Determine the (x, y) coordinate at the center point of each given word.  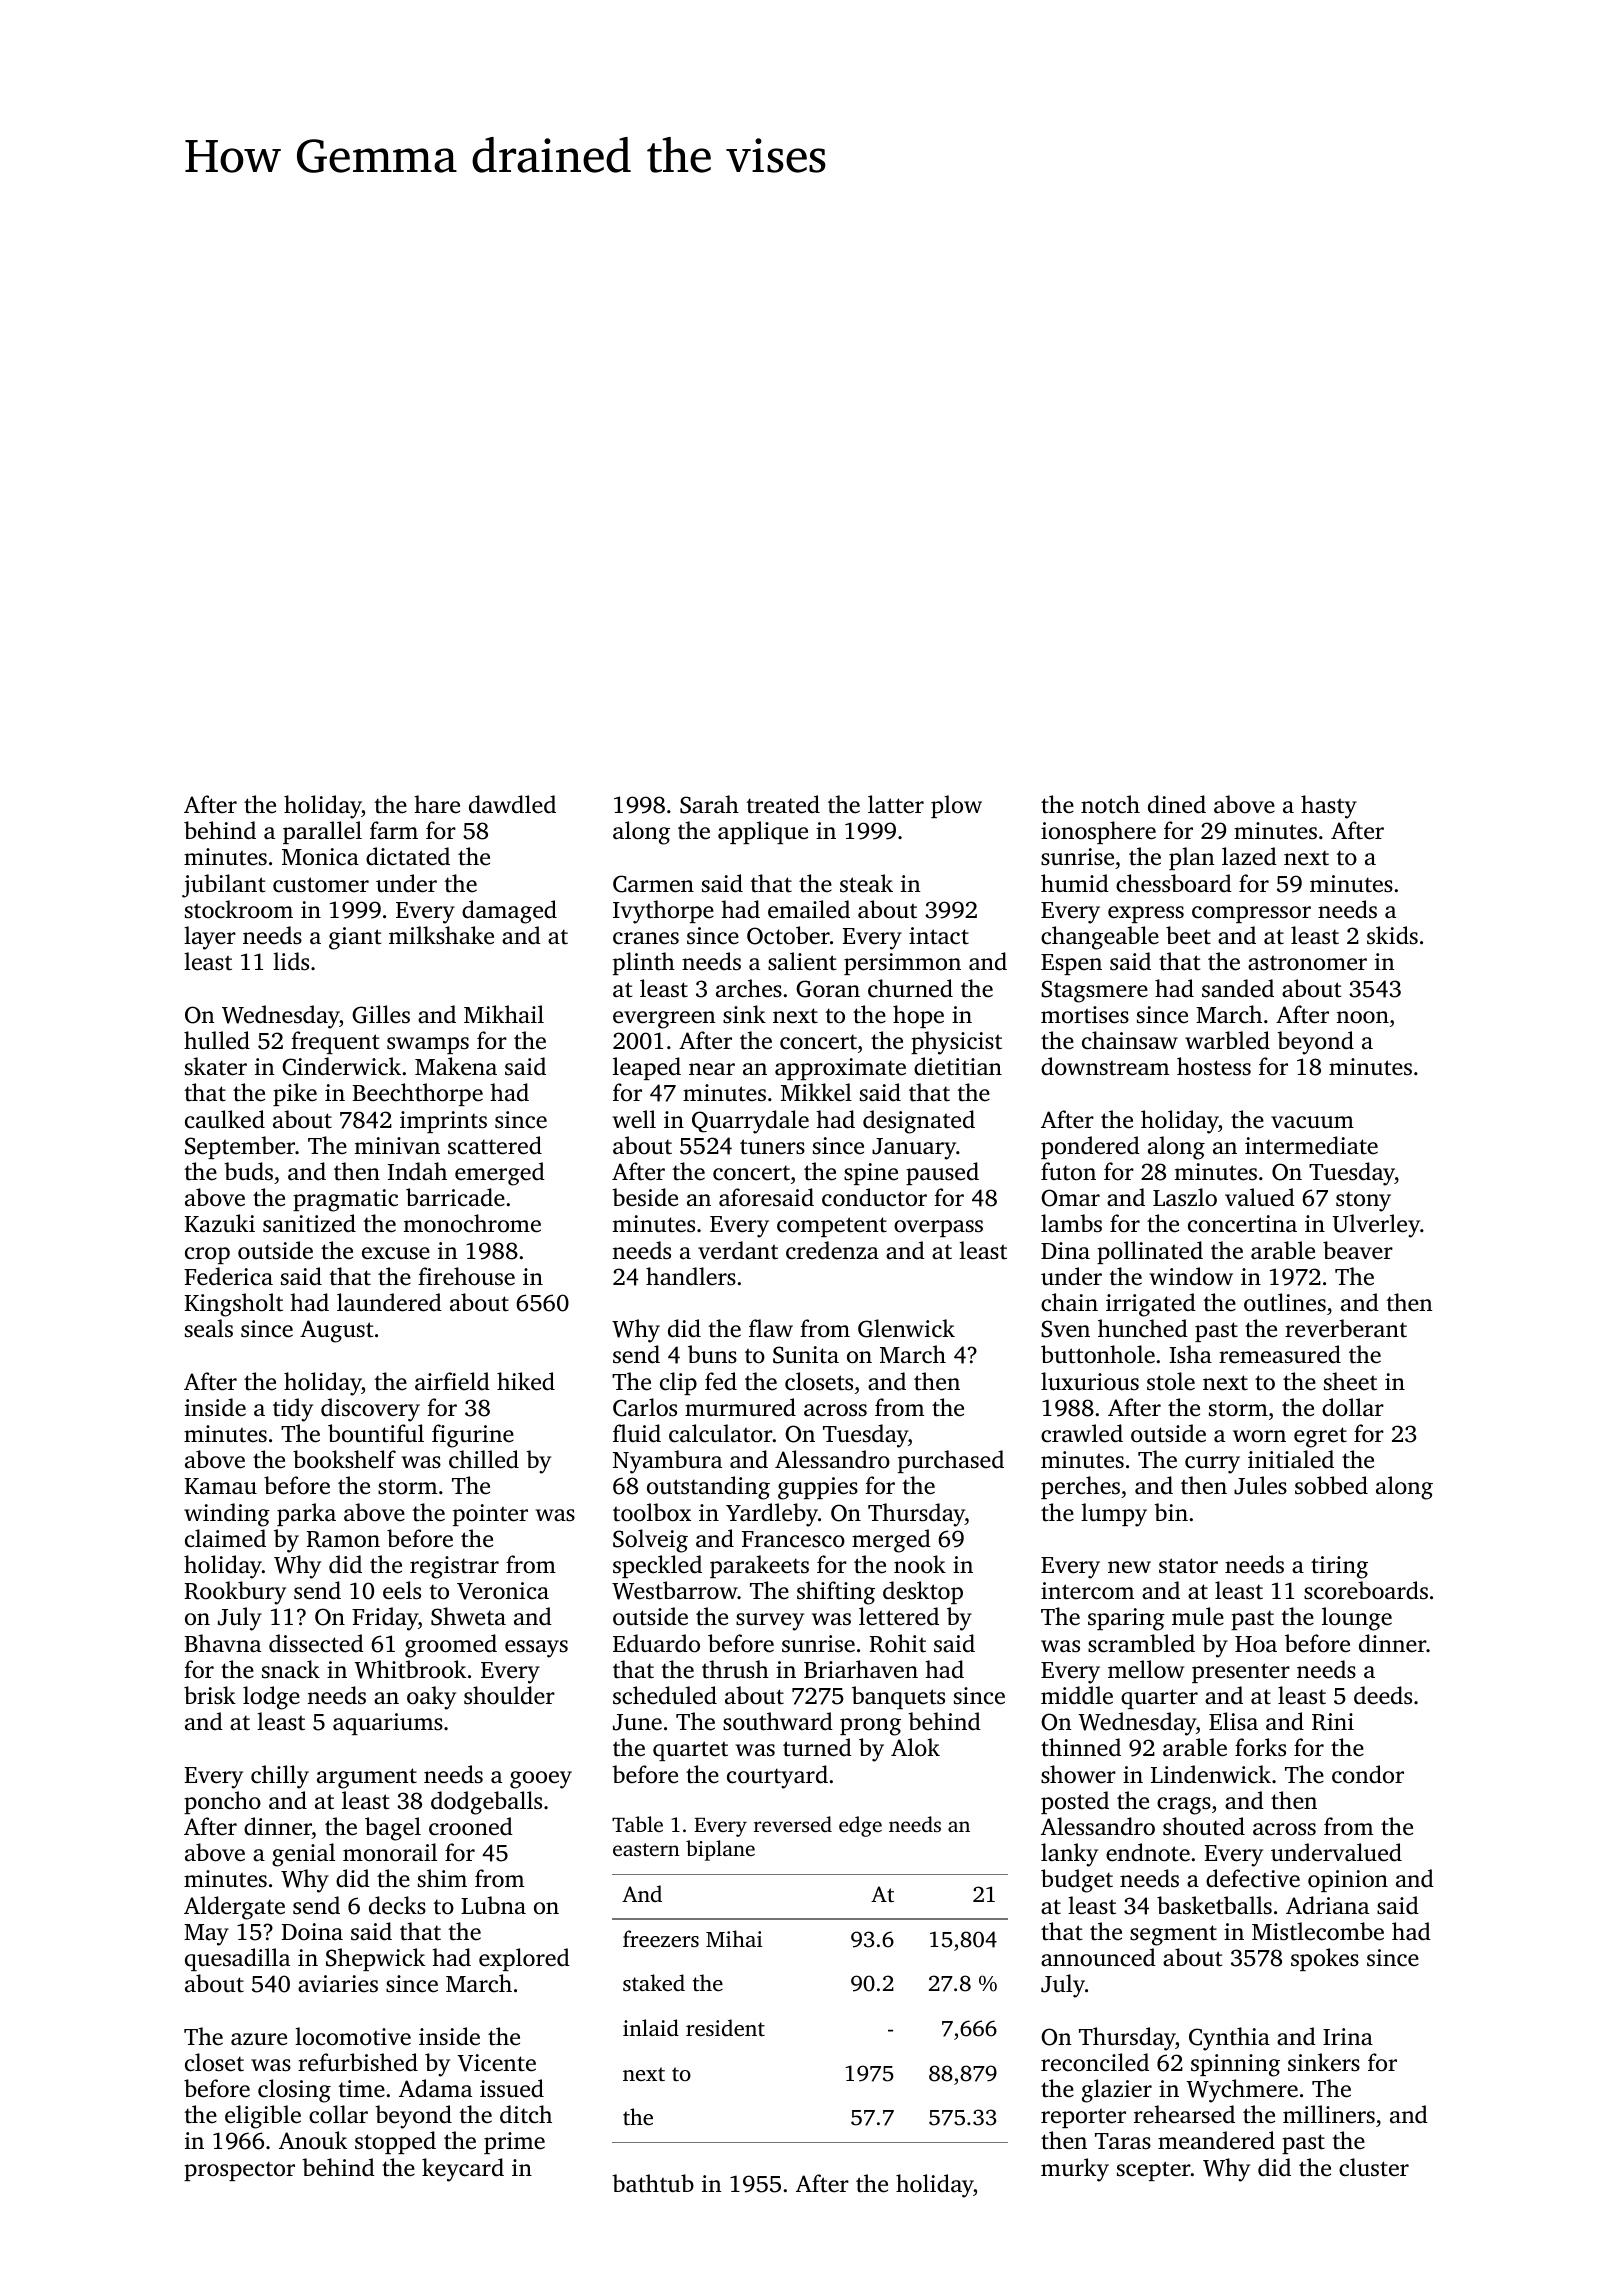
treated (783, 804)
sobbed (1331, 1485)
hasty (1329, 807)
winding (227, 1515)
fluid (637, 1433)
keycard (463, 2170)
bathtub (653, 2183)
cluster (1374, 2167)
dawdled (512, 804)
